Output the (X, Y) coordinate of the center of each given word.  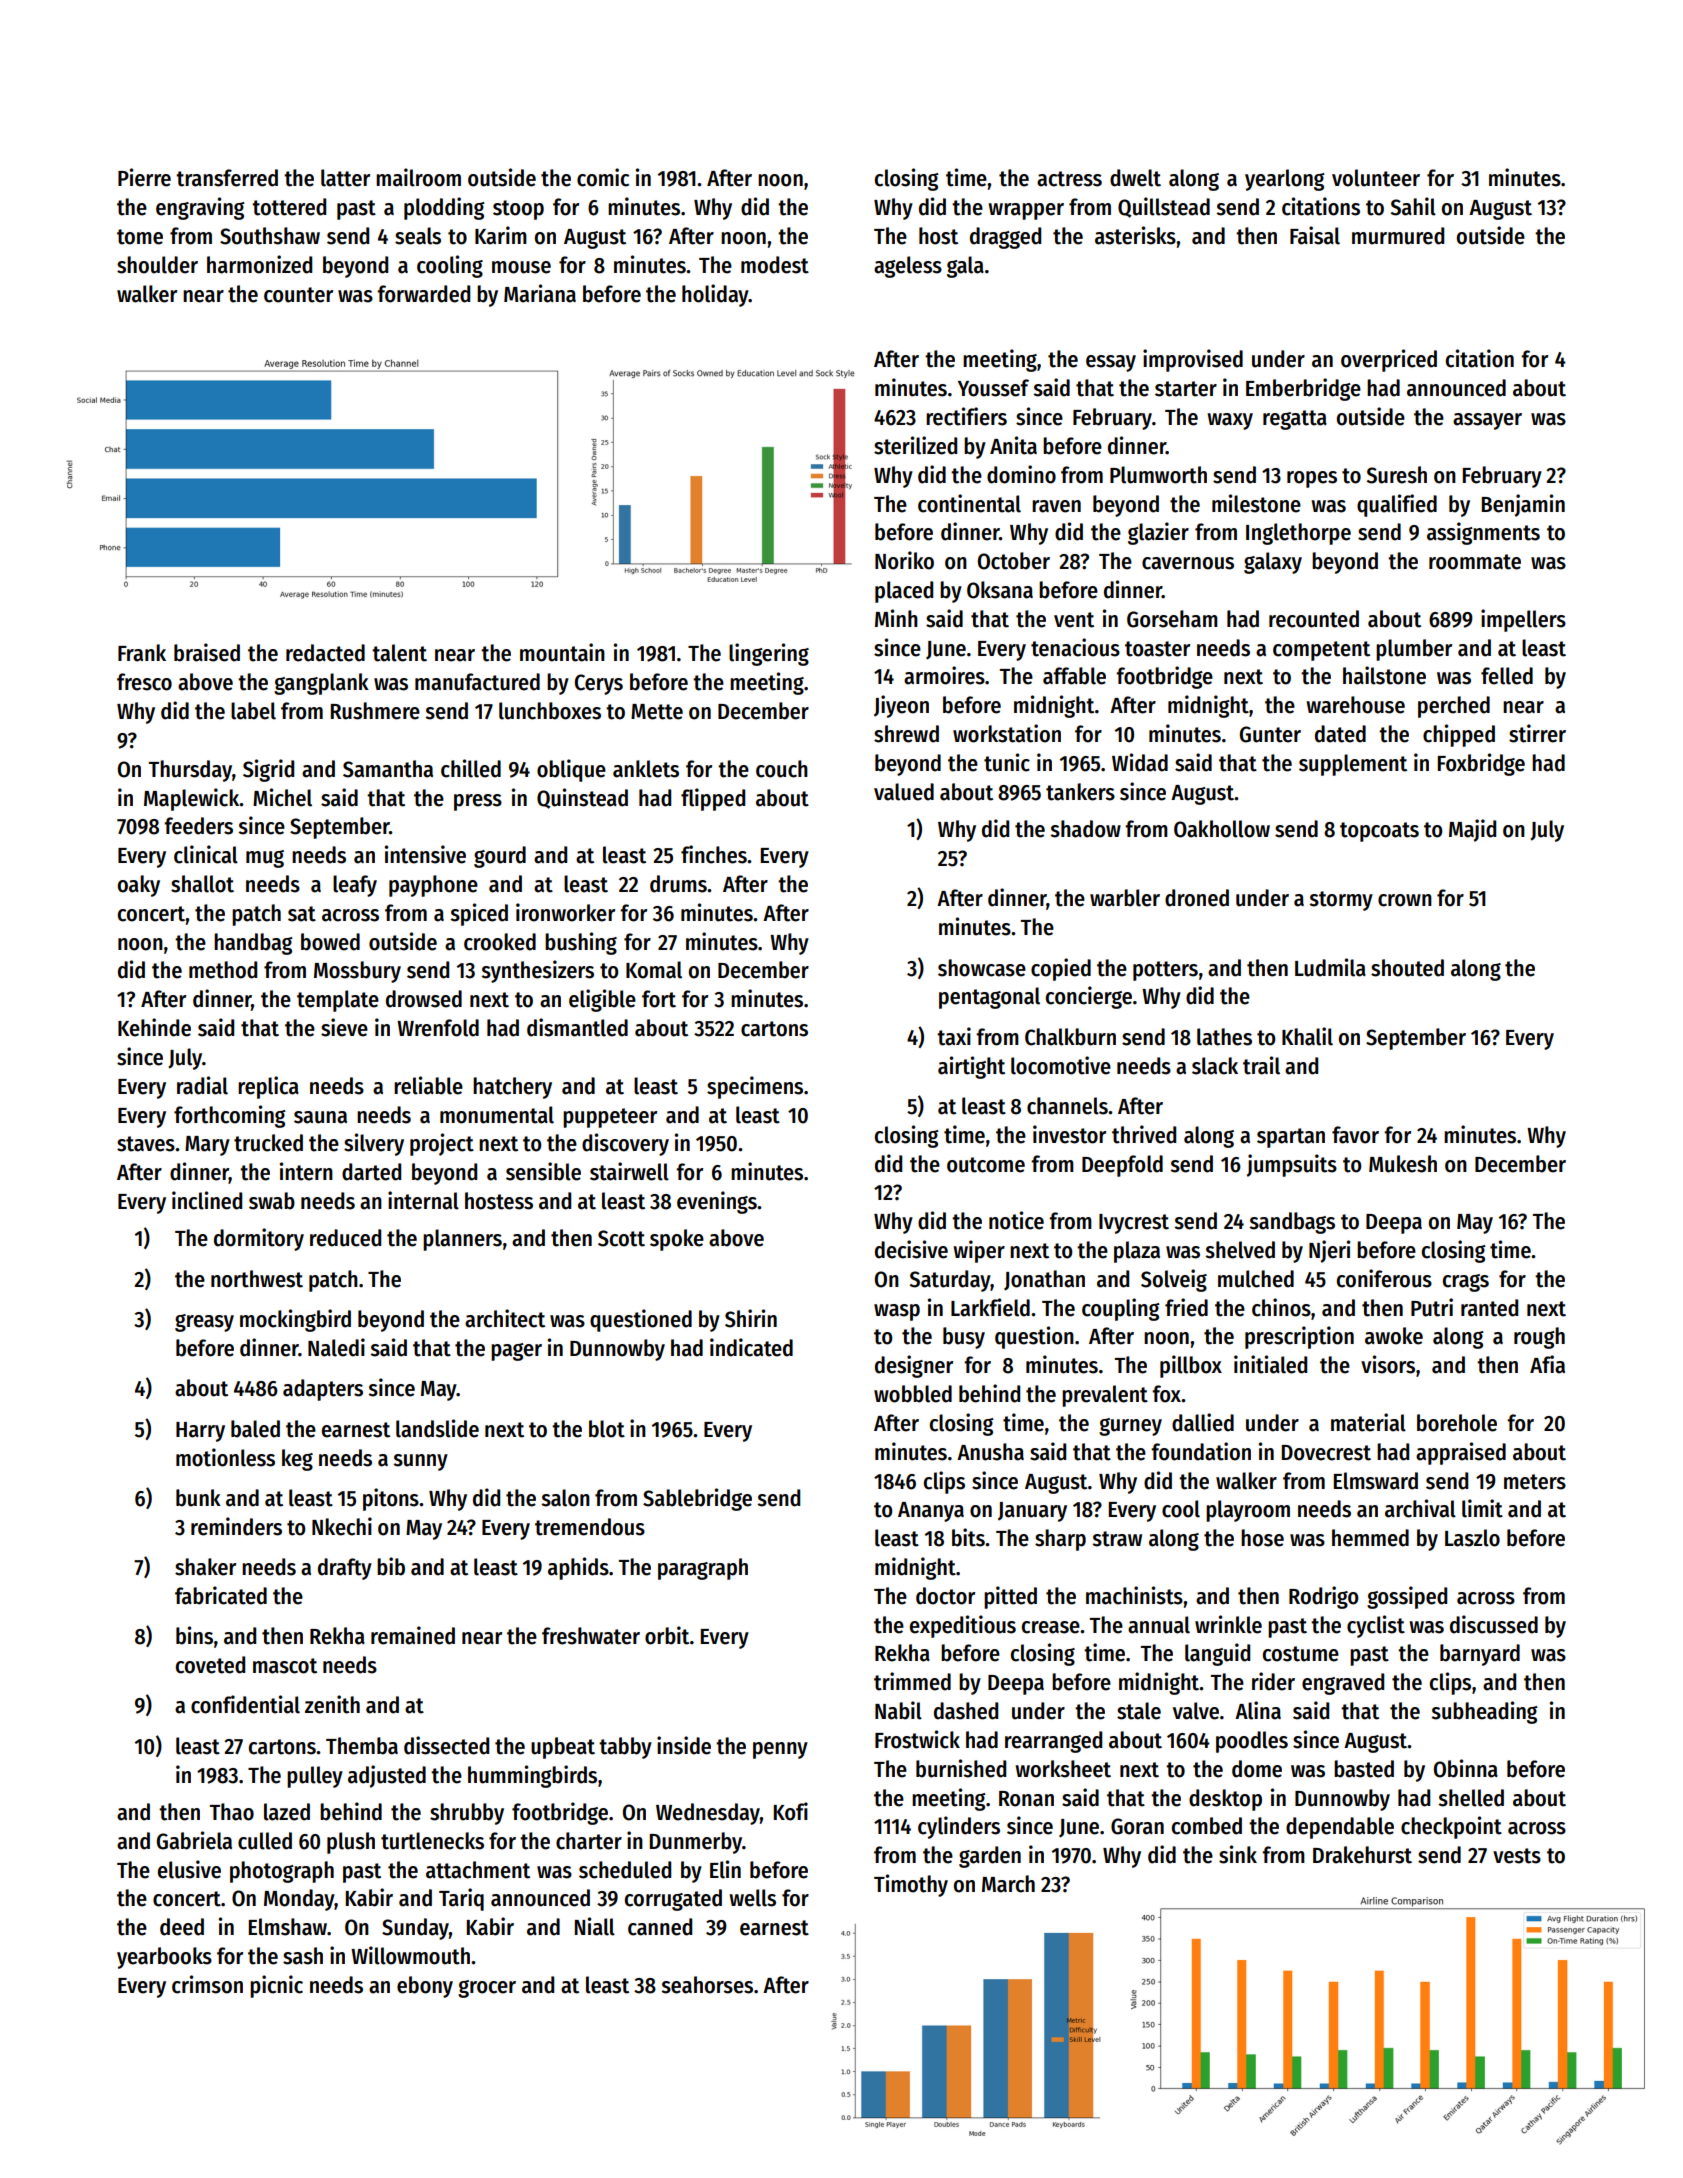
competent (1321, 651)
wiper (979, 1251)
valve (1196, 1711)
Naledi (336, 1347)
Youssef (993, 388)
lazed (287, 1812)
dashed (966, 1711)
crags (1466, 1283)
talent (399, 653)
